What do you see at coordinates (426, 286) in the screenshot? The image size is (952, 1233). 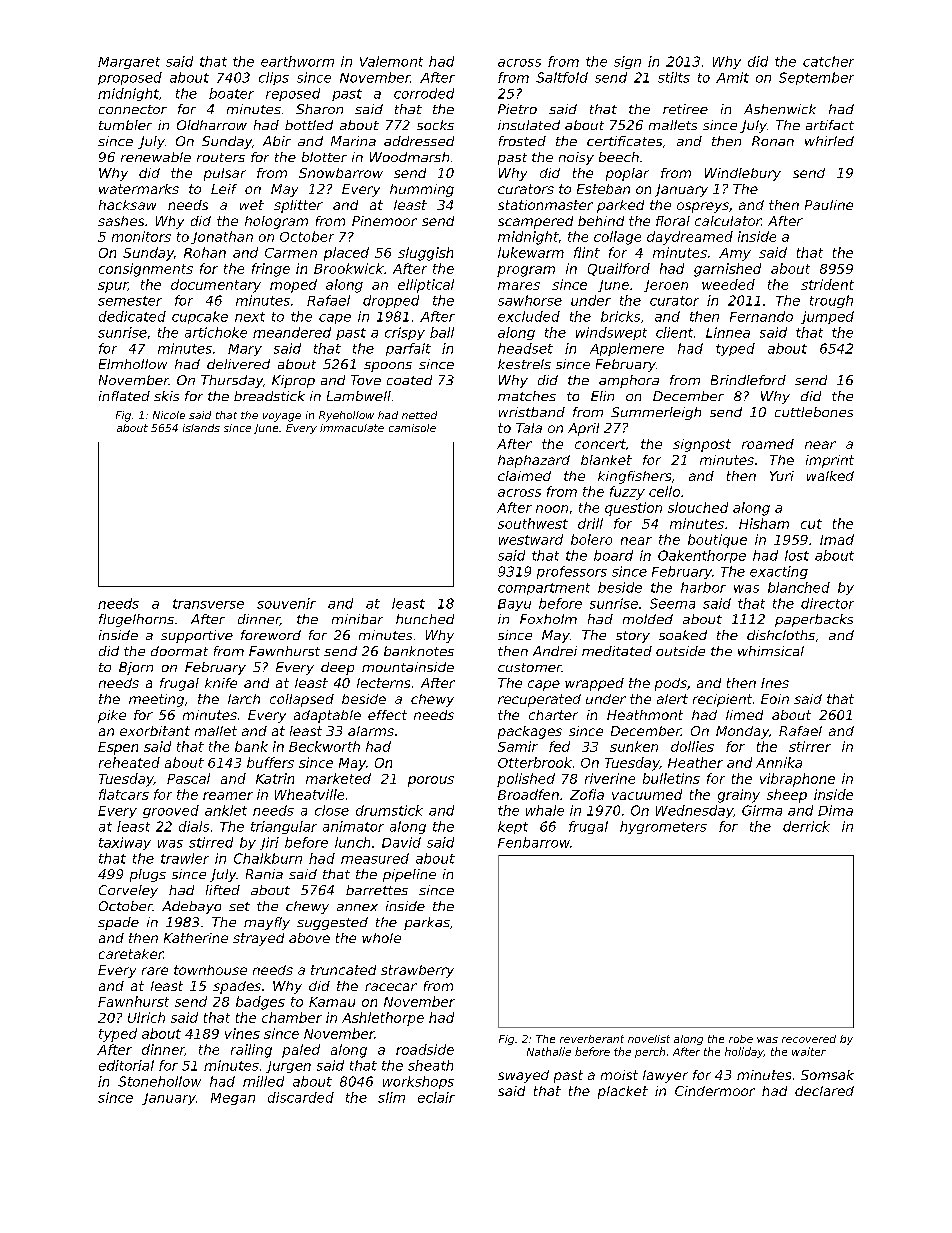 I see `elliptical` at bounding box center [426, 286].
